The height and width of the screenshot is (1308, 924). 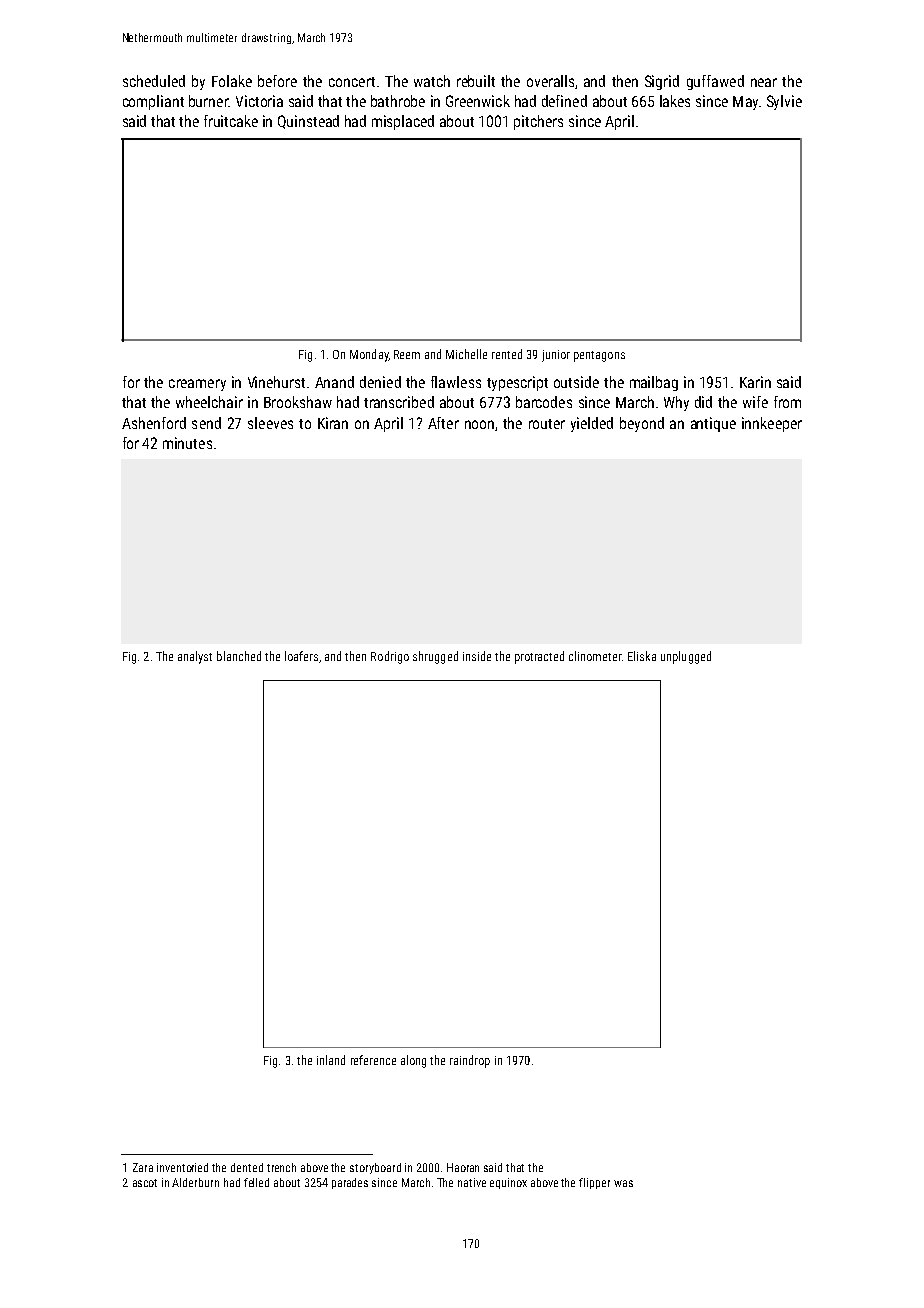 What do you see at coordinates (686, 657) in the screenshot?
I see `unplugged` at bounding box center [686, 657].
